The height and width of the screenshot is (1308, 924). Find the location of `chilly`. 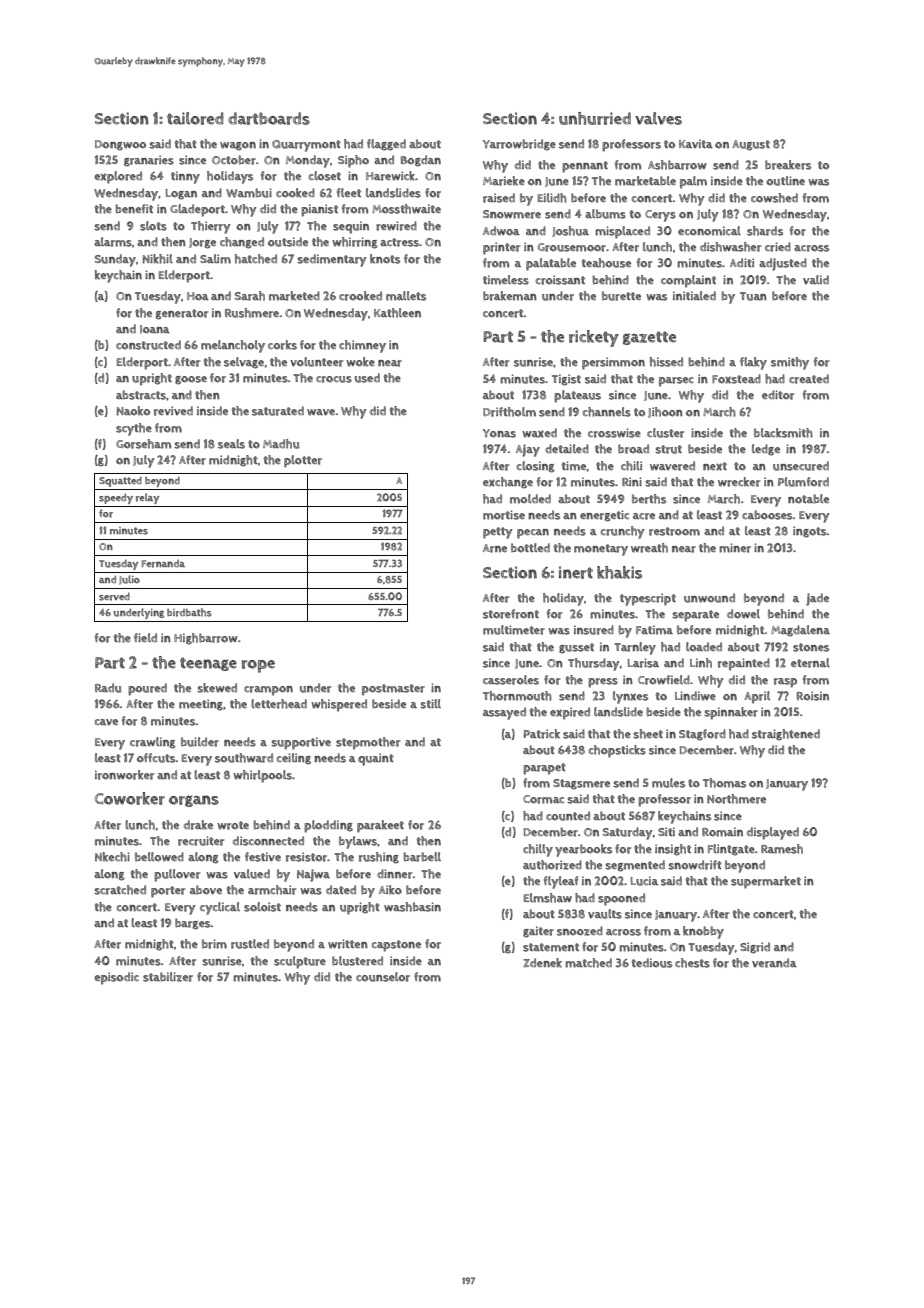

chilly is located at coordinates (538, 850).
